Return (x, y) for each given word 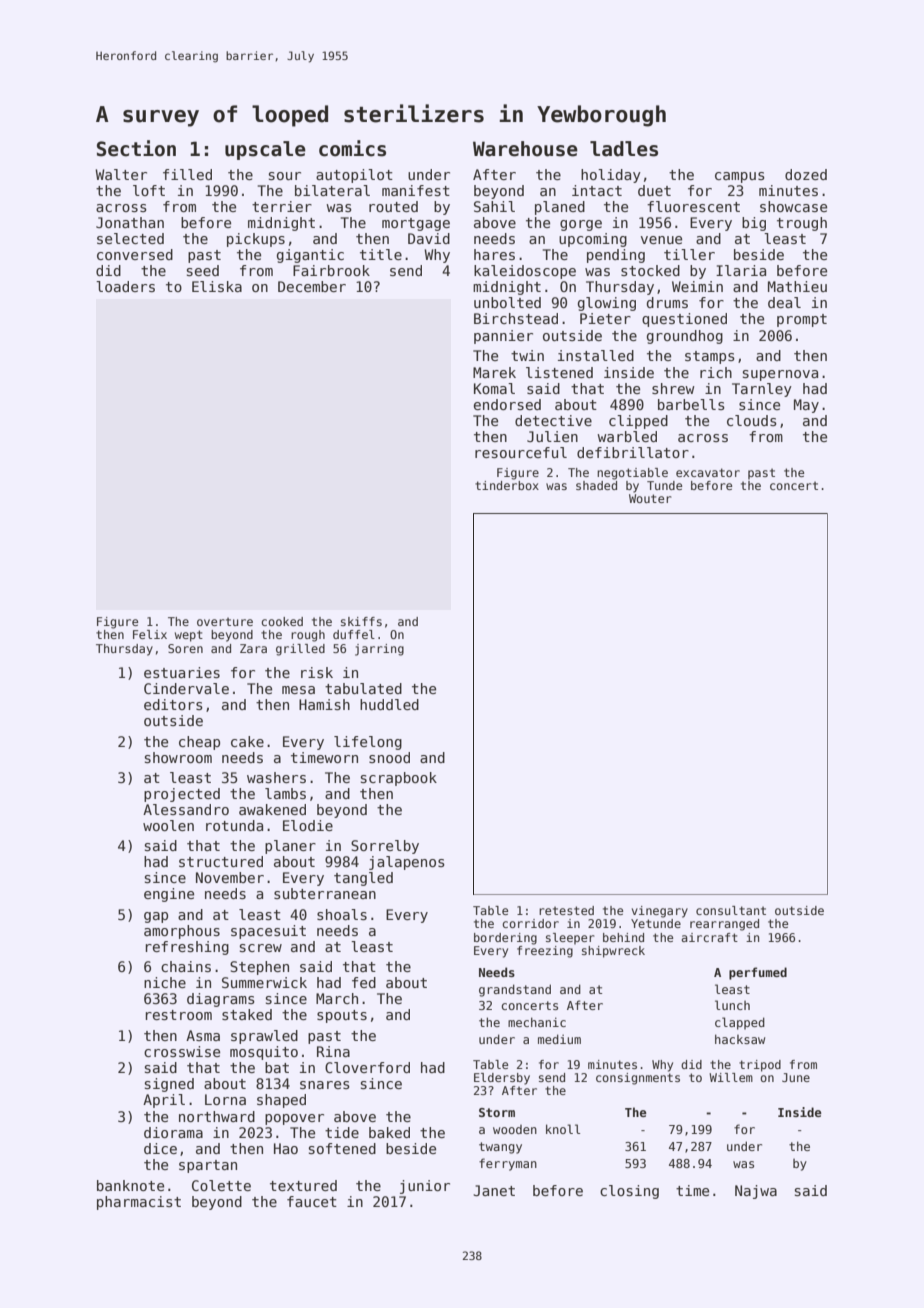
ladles (624, 149)
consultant (731, 910)
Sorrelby (385, 847)
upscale (265, 150)
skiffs (361, 621)
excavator (708, 472)
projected (182, 795)
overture (225, 621)
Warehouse (525, 149)
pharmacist (139, 1203)
